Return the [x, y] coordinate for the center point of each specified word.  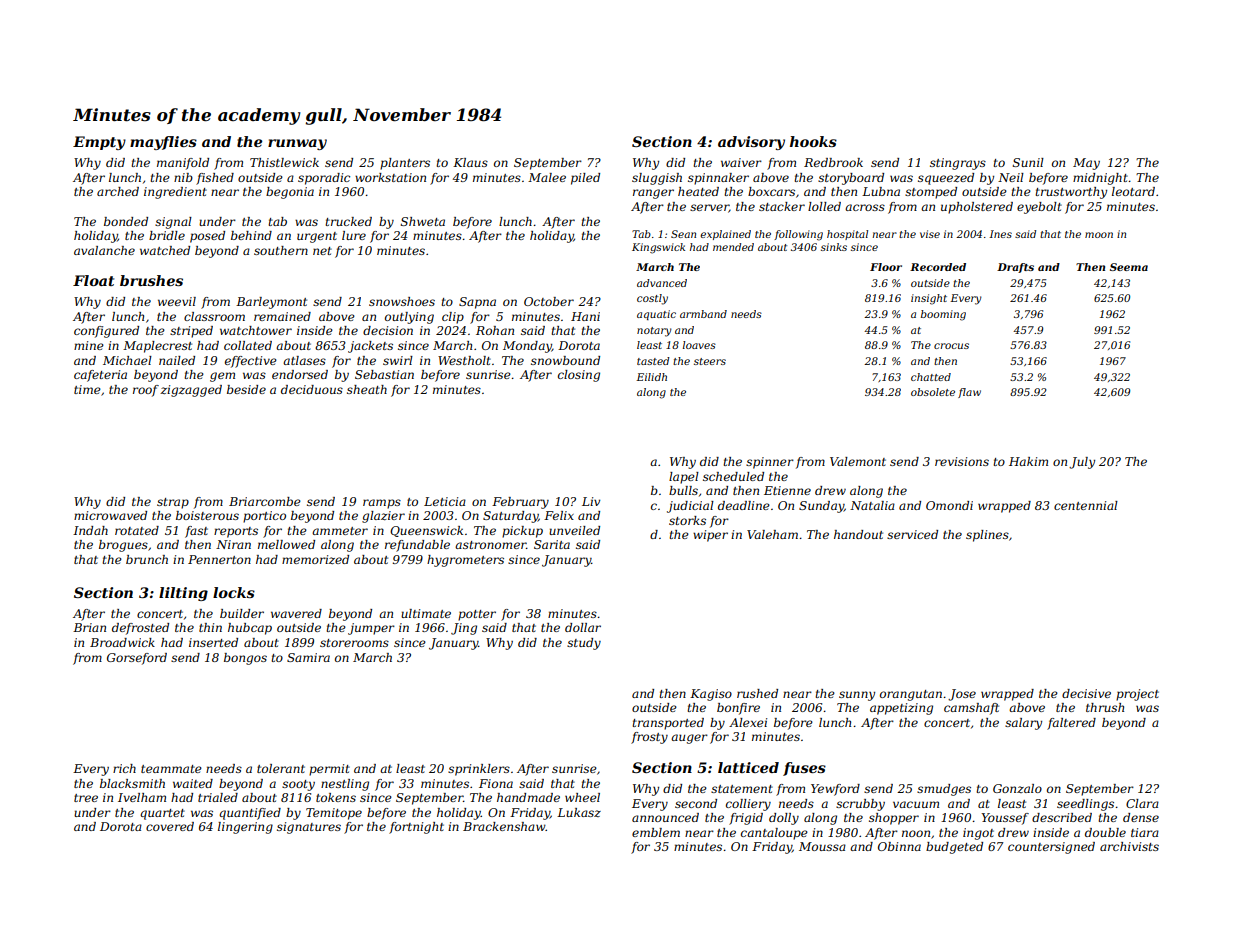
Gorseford [137, 659]
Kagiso [711, 695]
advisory [751, 143]
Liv [591, 501]
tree [86, 798]
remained [282, 316]
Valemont [858, 461]
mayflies [163, 143]
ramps [382, 504]
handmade [528, 797]
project [1137, 695]
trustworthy [1071, 193]
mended [733, 247]
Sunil [1028, 162]
